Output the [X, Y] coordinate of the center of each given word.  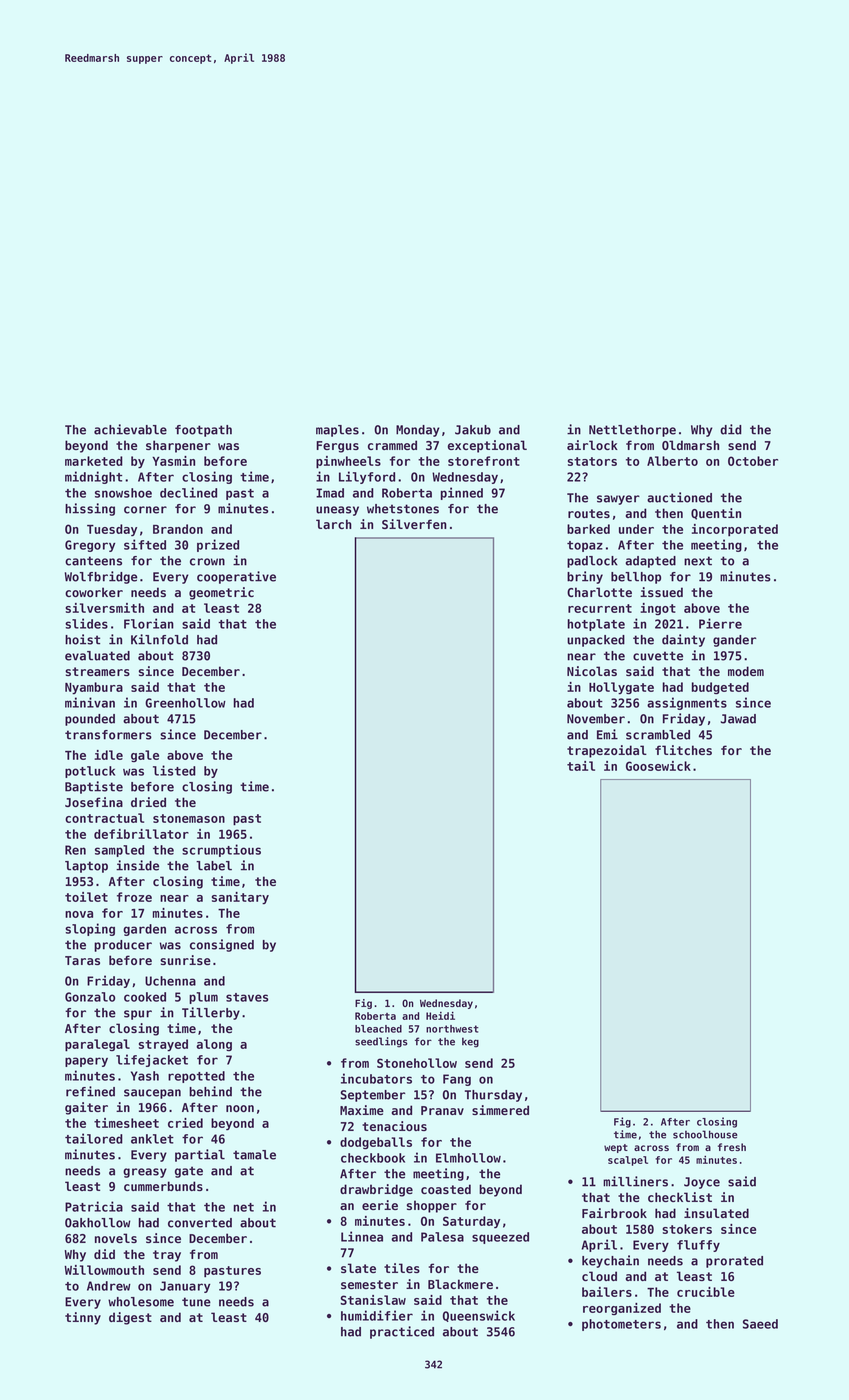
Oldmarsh [690, 445]
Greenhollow [185, 703]
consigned [222, 945]
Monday [418, 431]
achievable [130, 429]
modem [746, 671]
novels [116, 1238]
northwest [452, 1029]
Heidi [440, 1016]
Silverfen [414, 524]
